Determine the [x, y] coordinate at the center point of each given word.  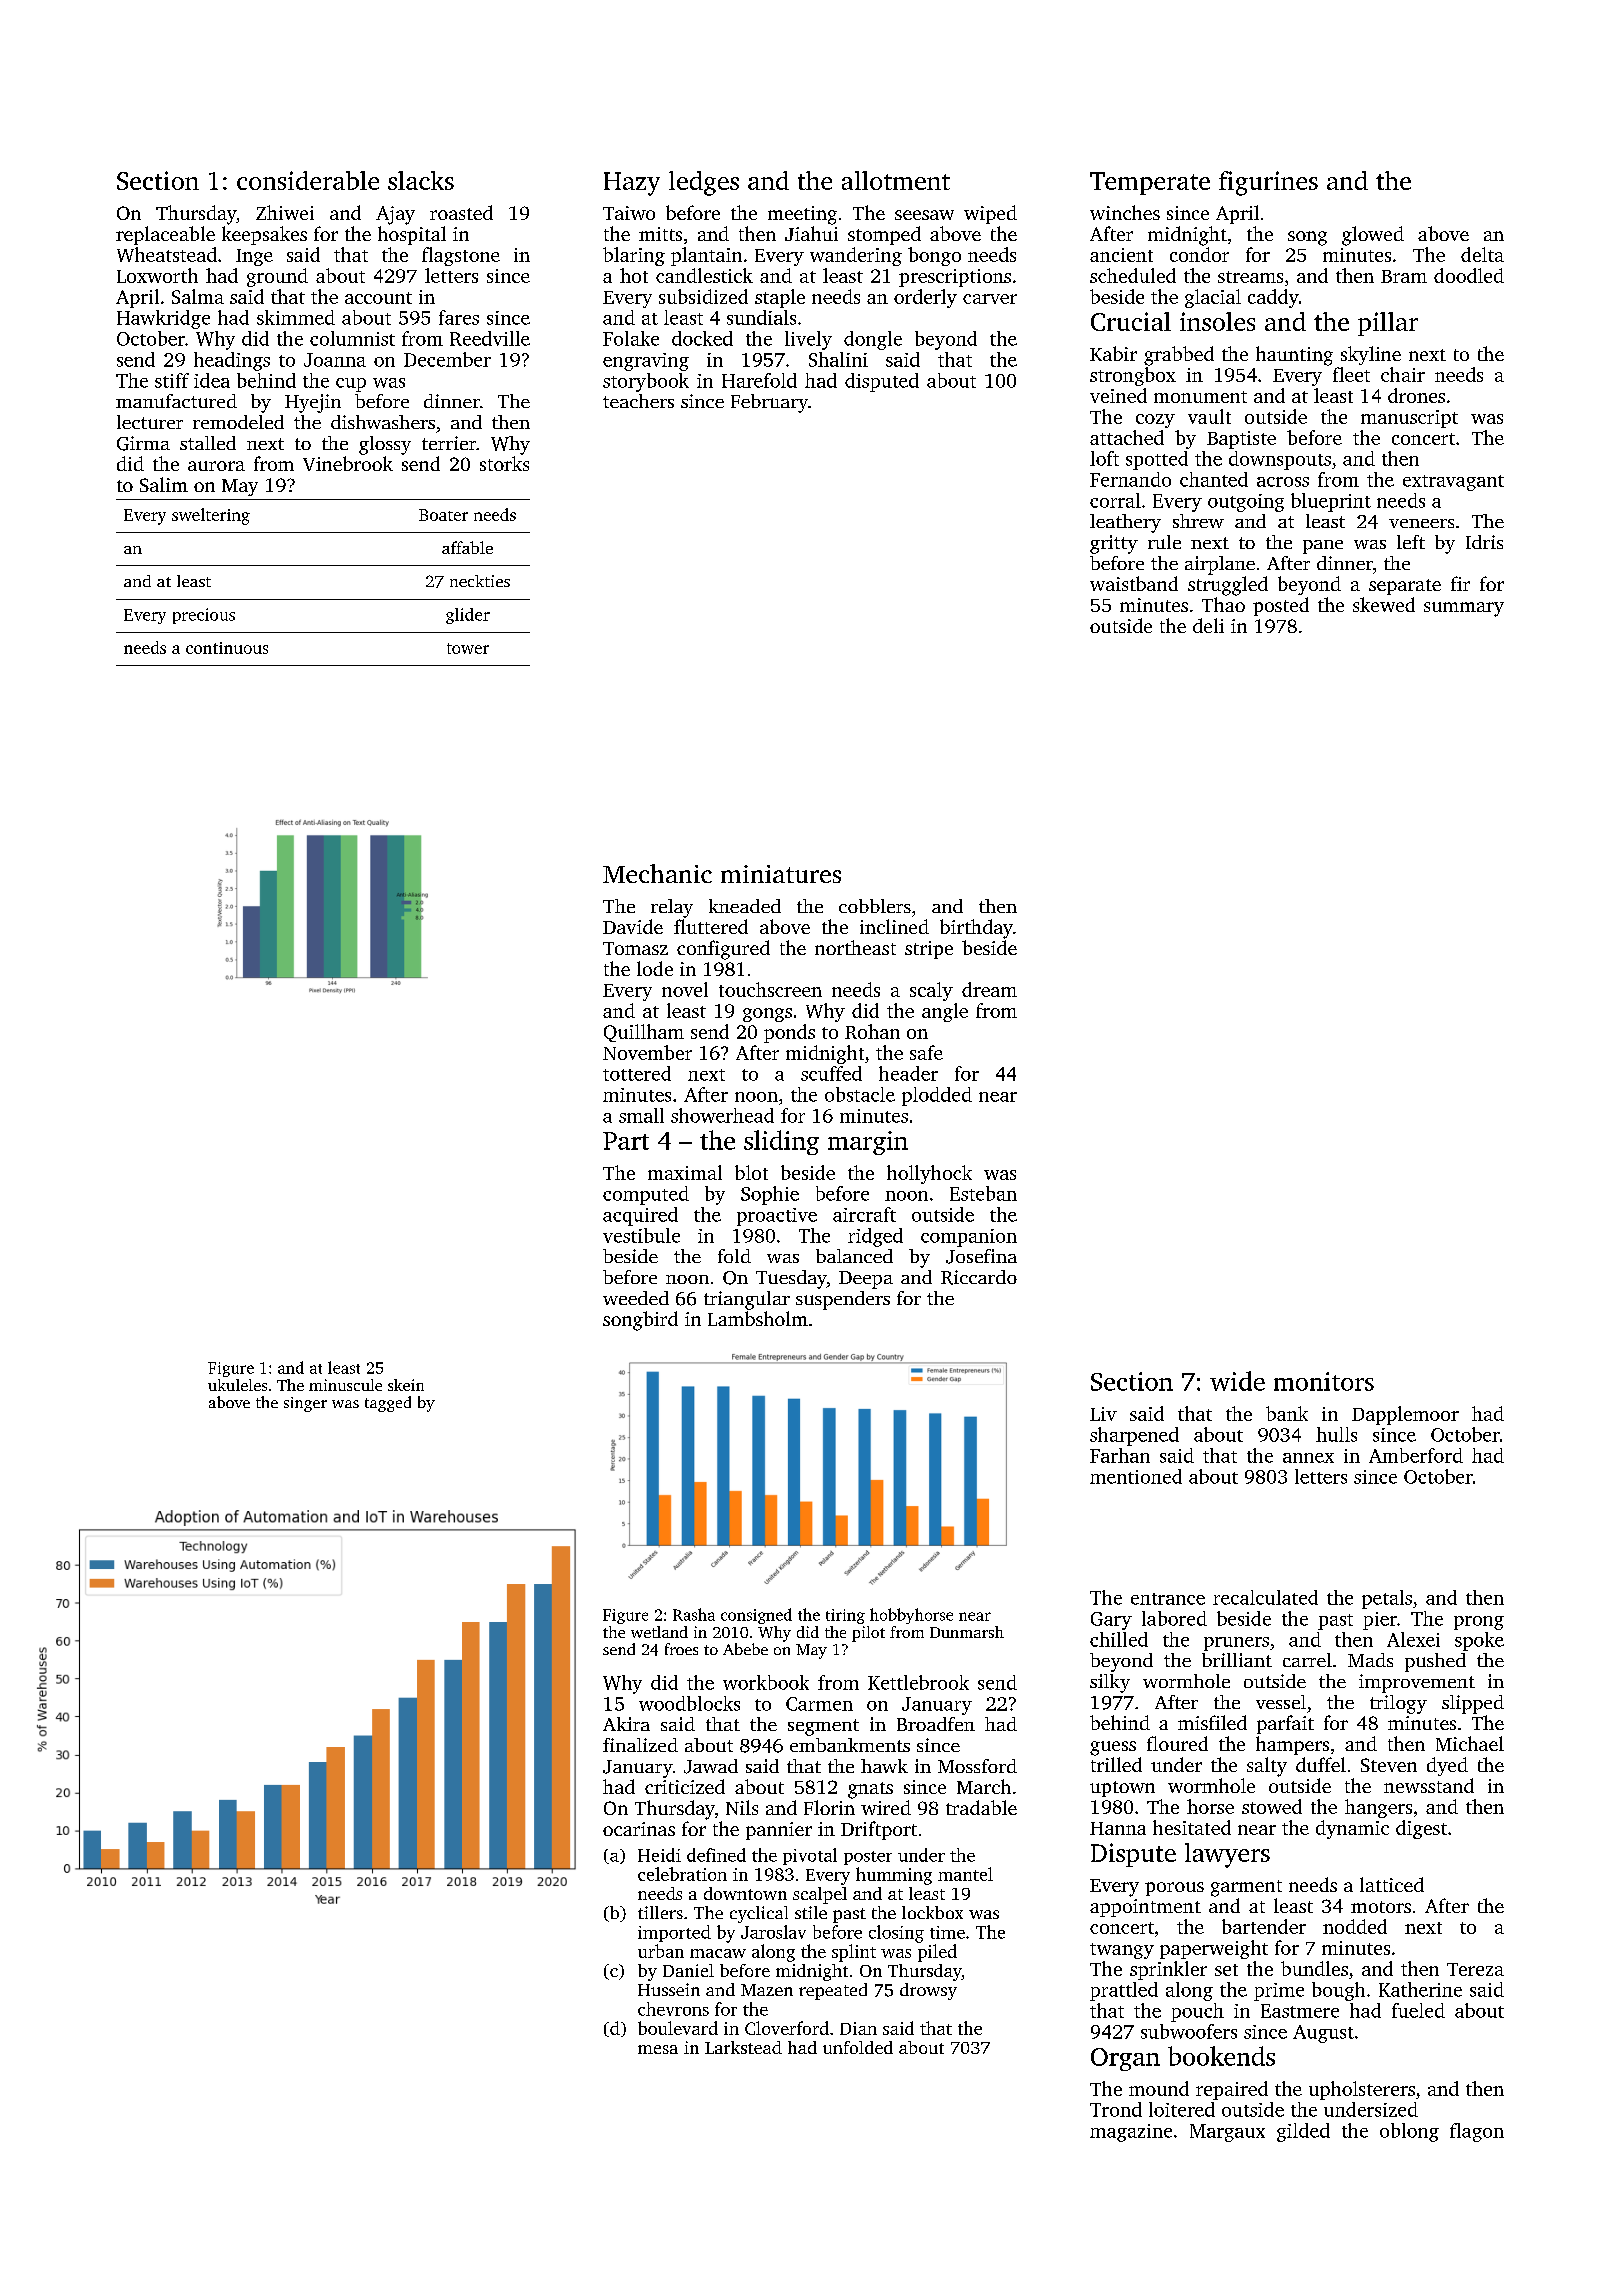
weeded [636, 1298]
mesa [658, 2049]
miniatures [781, 874]
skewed [1384, 604]
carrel [1307, 1660]
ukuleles [237, 1385]
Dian [858, 2028]
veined [1118, 395]
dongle [873, 340]
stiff [172, 380]
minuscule [345, 1385]
